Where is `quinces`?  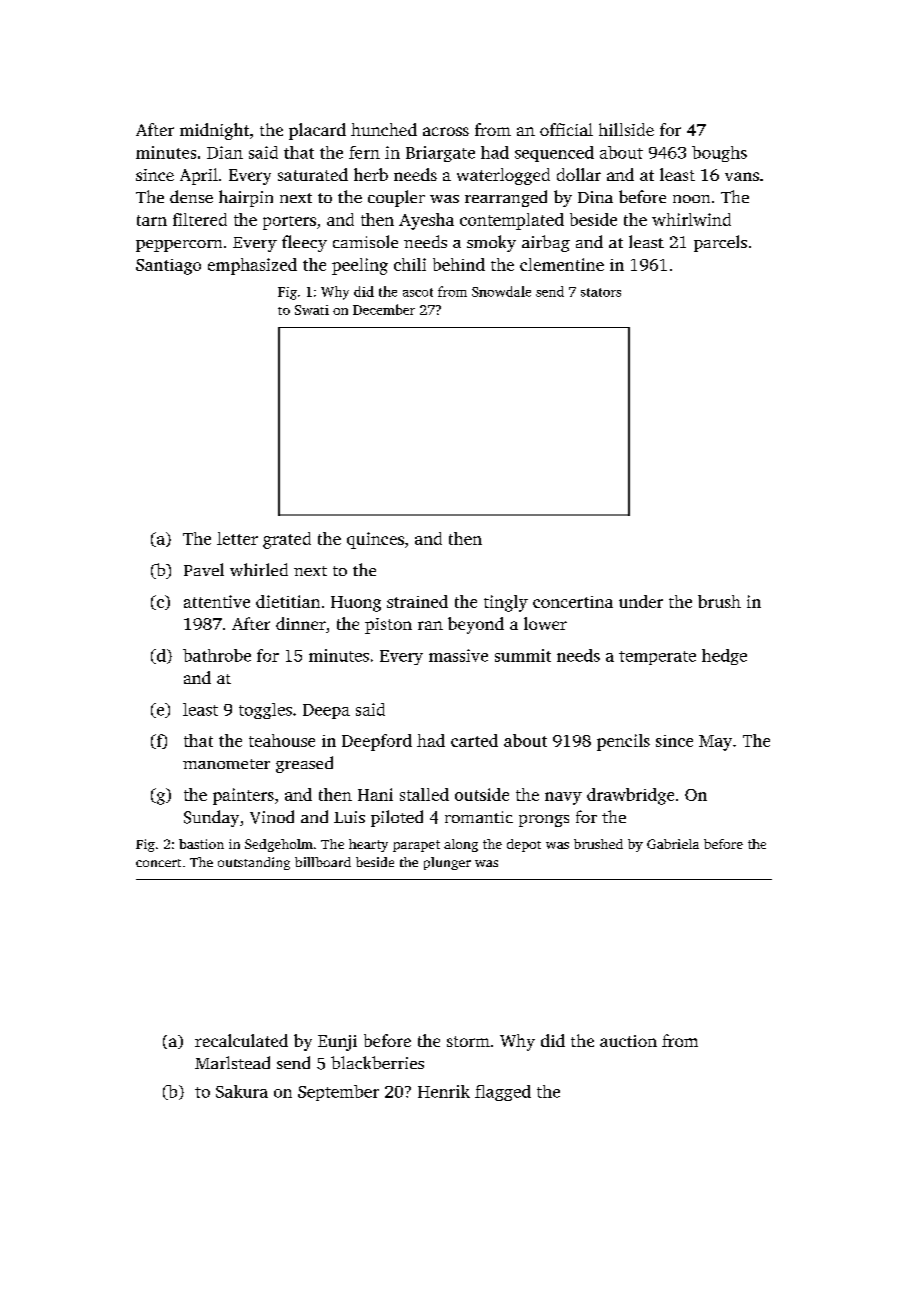
quinces is located at coordinates (375, 540).
